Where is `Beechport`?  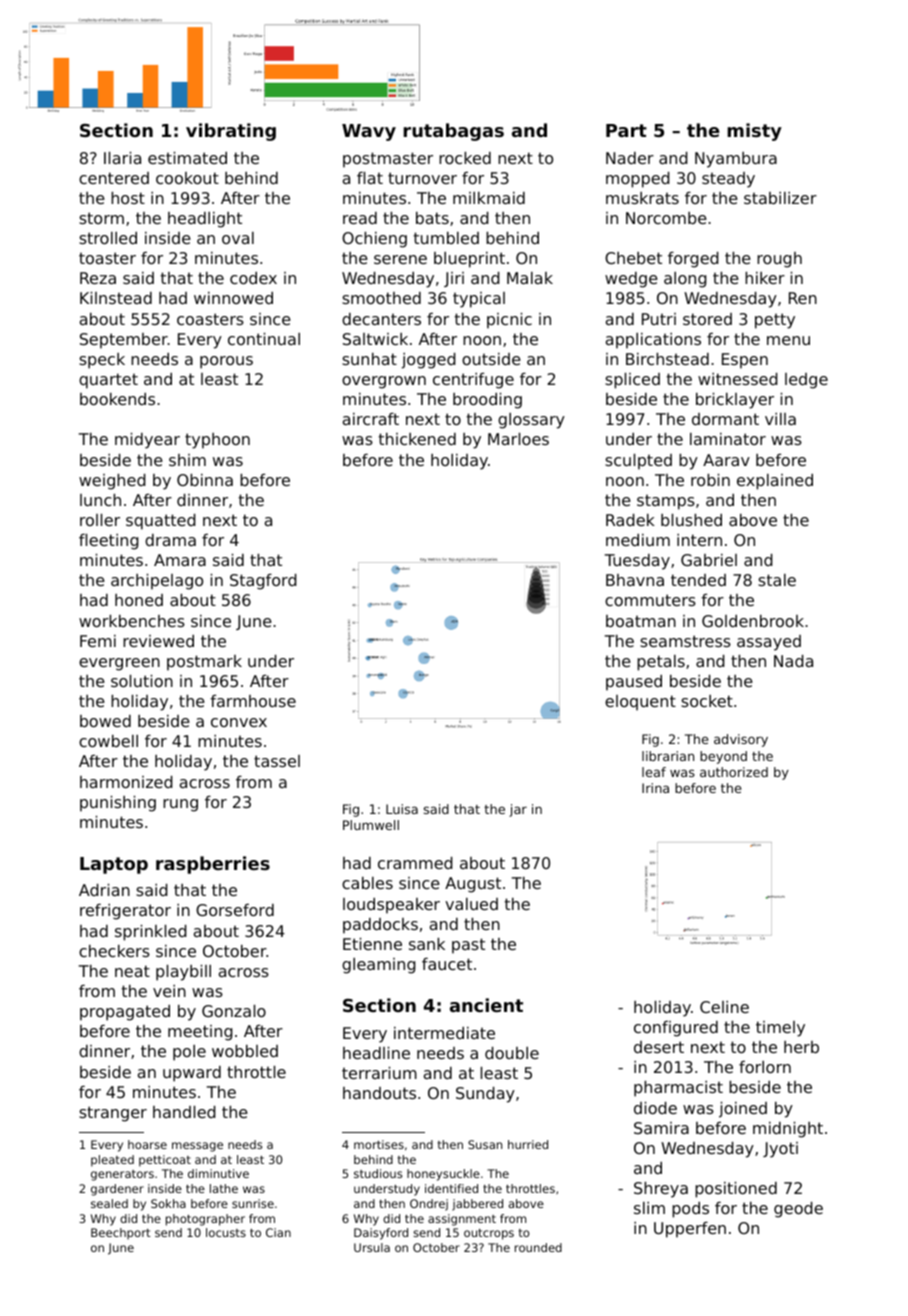 Beechport is located at coordinates (121, 1234).
